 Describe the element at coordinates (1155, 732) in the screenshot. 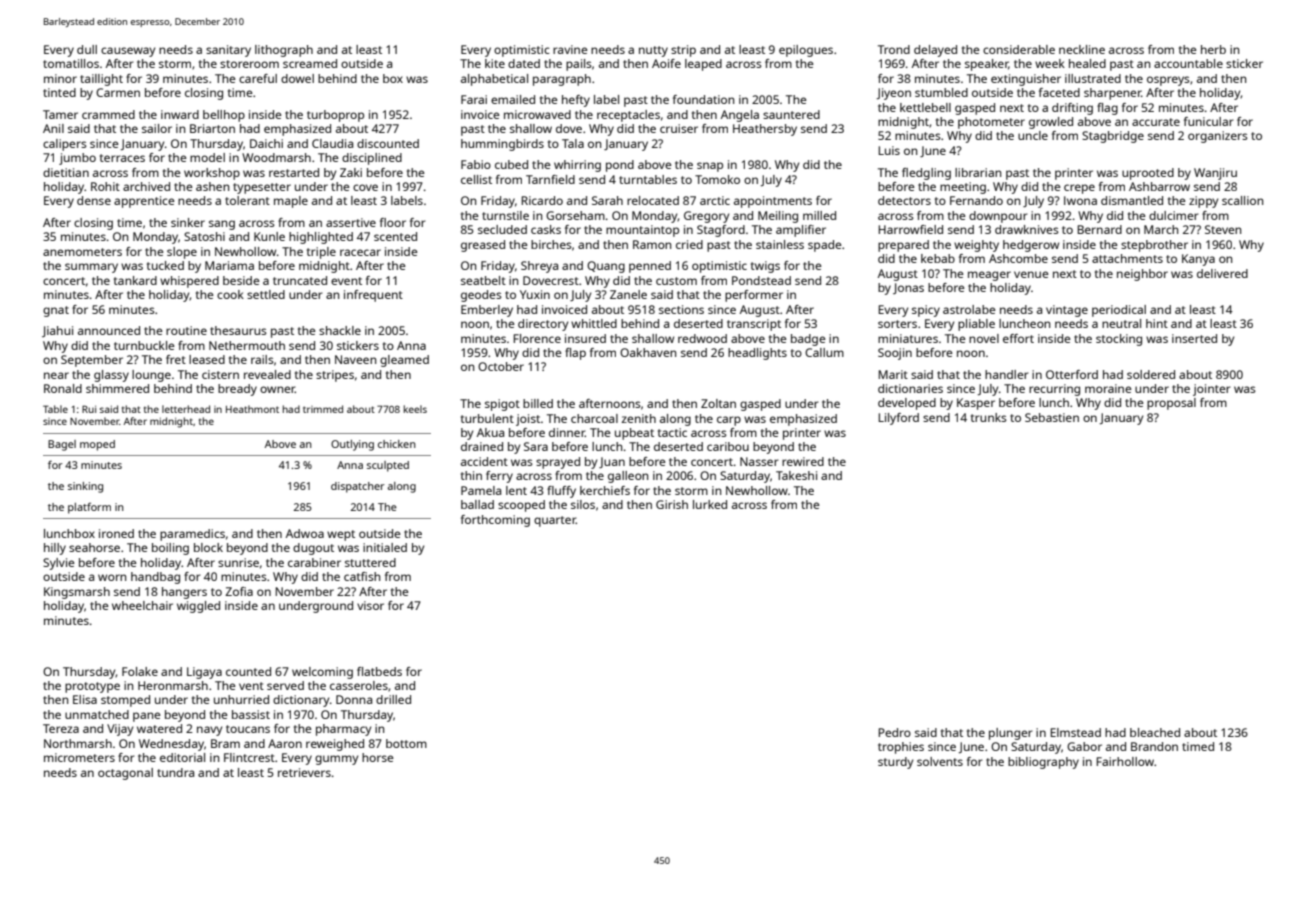

I see `bleached` at that location.
